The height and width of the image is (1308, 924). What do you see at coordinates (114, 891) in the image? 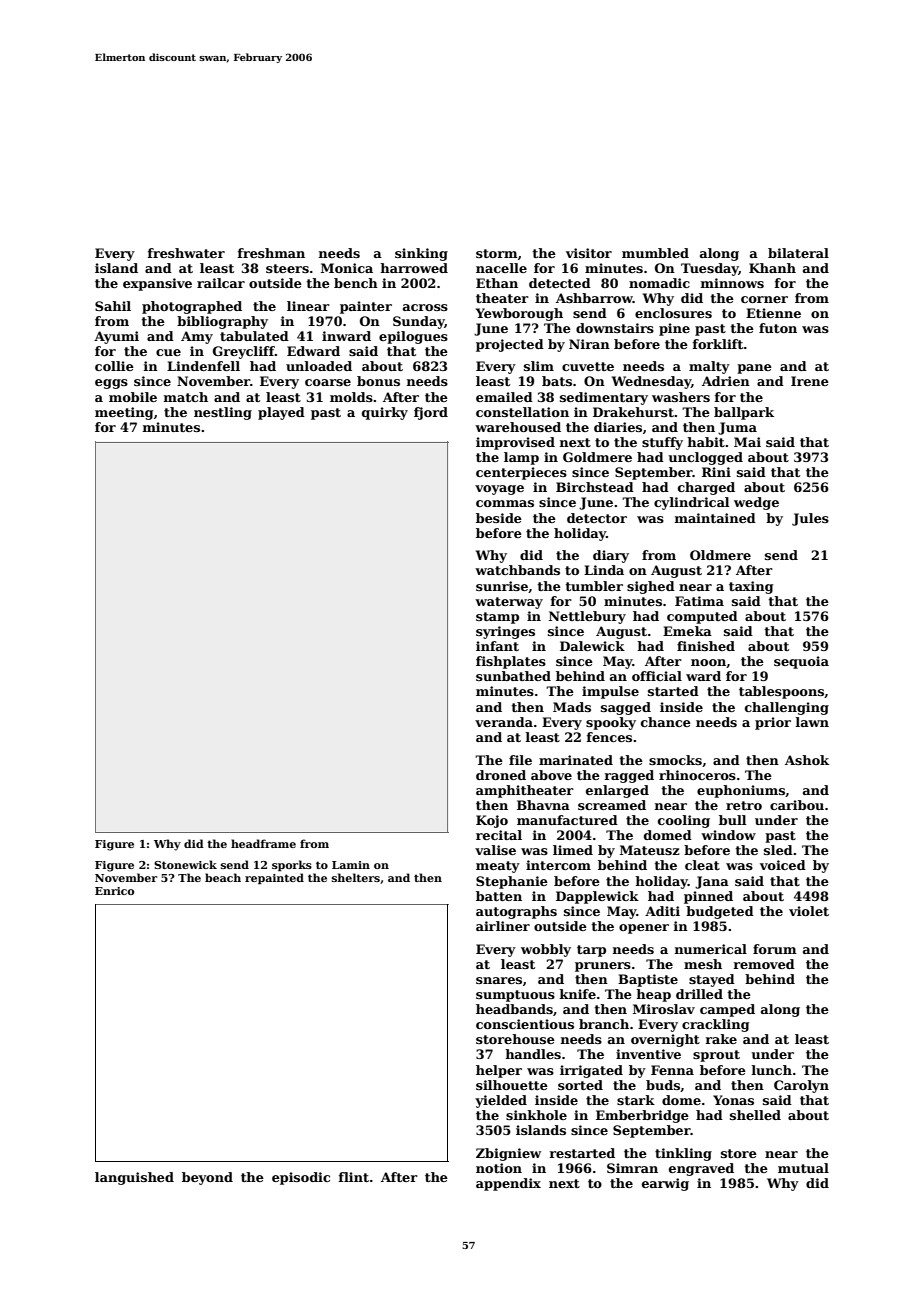
I see `Enrico` at bounding box center [114, 891].
